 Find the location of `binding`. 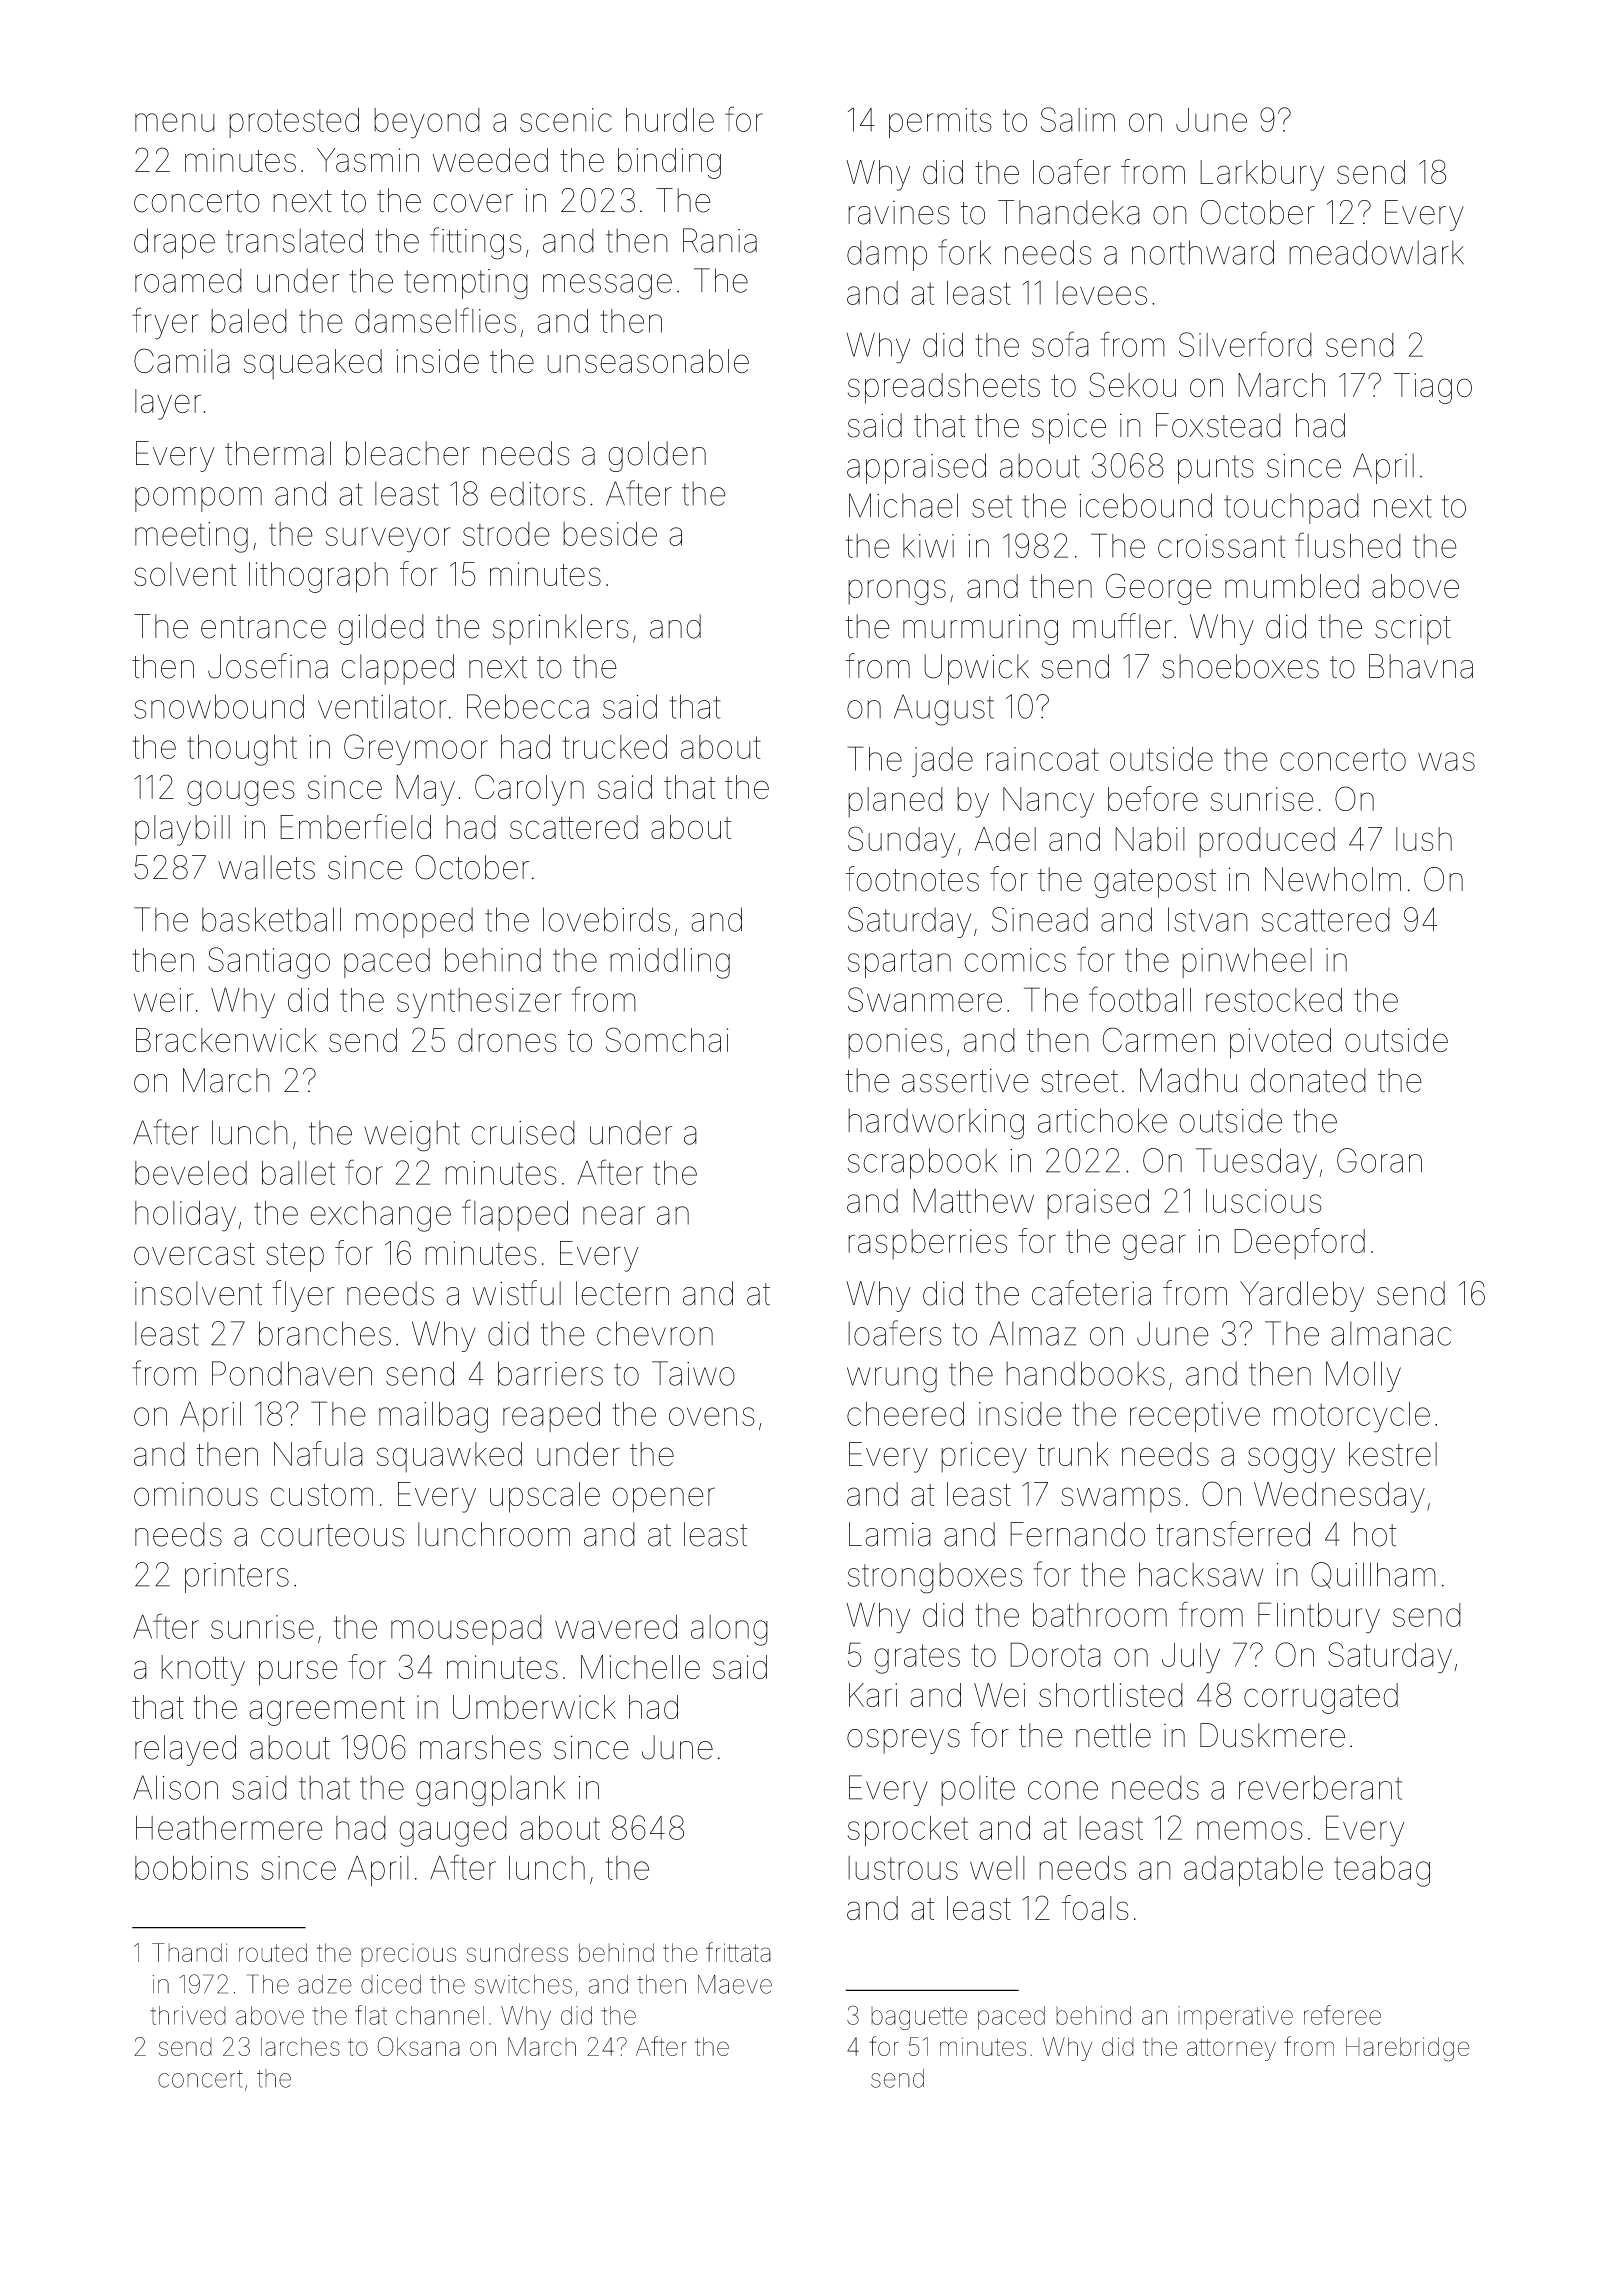

binding is located at coordinates (669, 163).
